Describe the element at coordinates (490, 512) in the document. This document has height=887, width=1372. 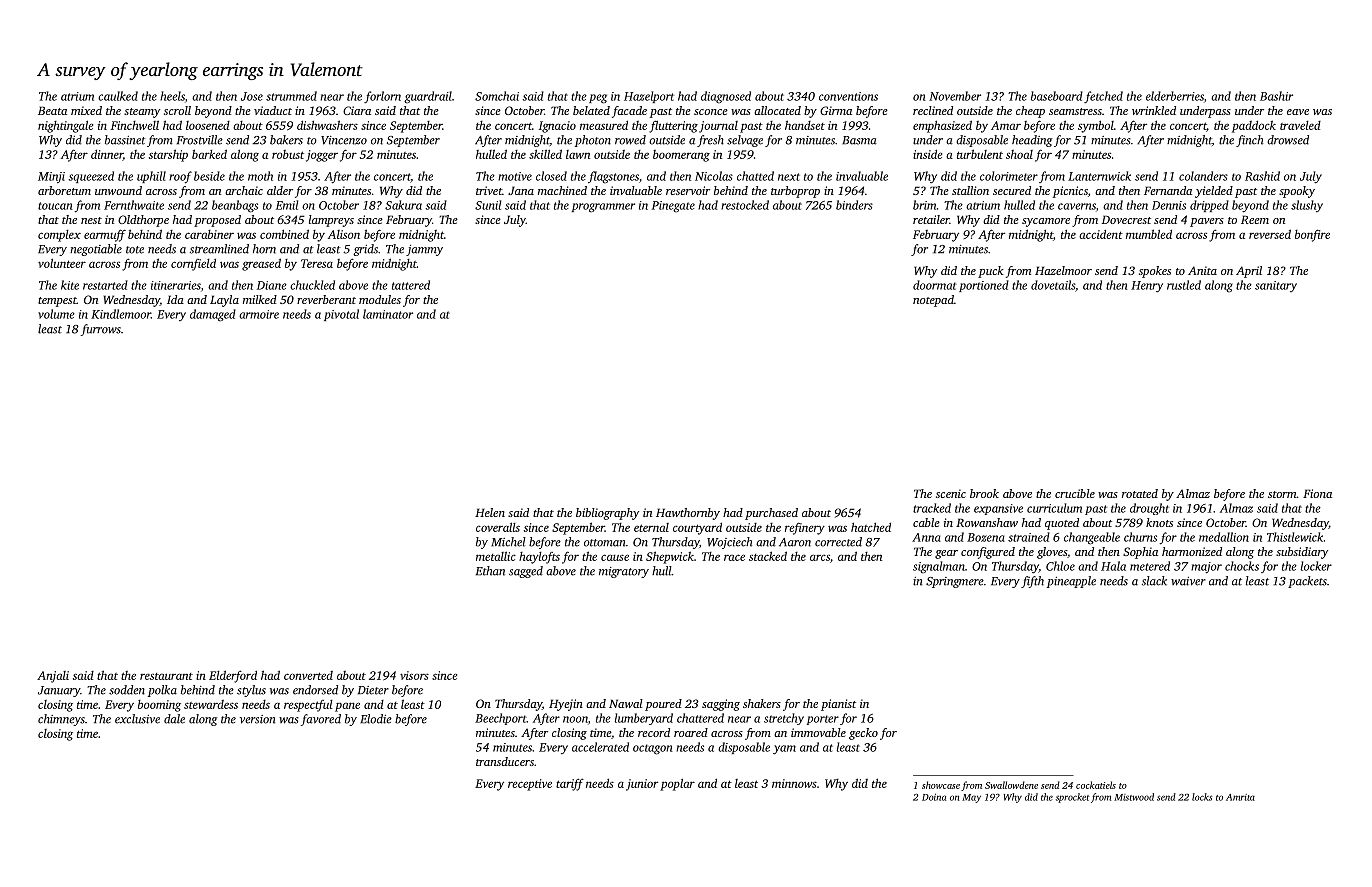
I see `Helen` at that location.
